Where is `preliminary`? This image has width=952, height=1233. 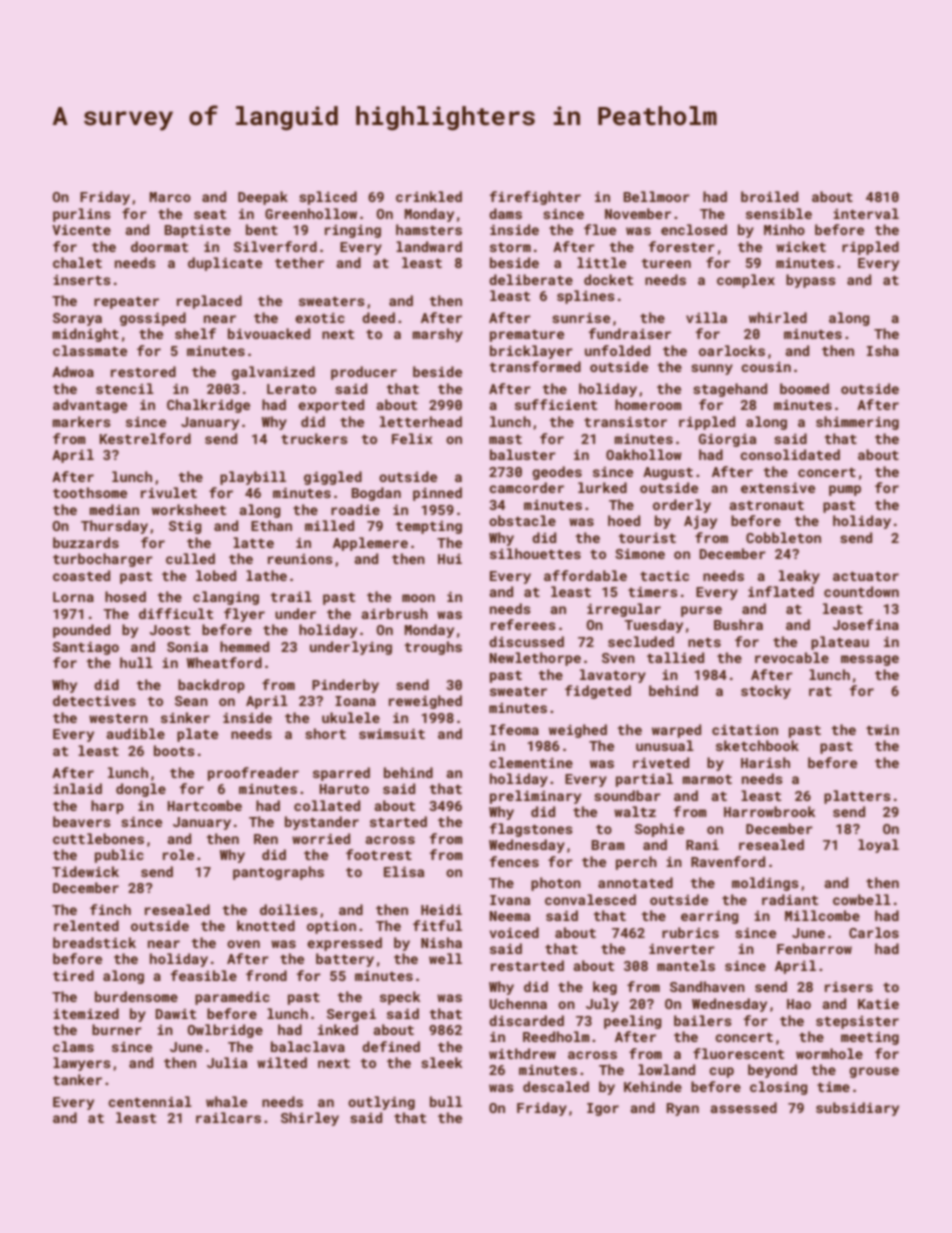 preliminary is located at coordinates (535, 797).
